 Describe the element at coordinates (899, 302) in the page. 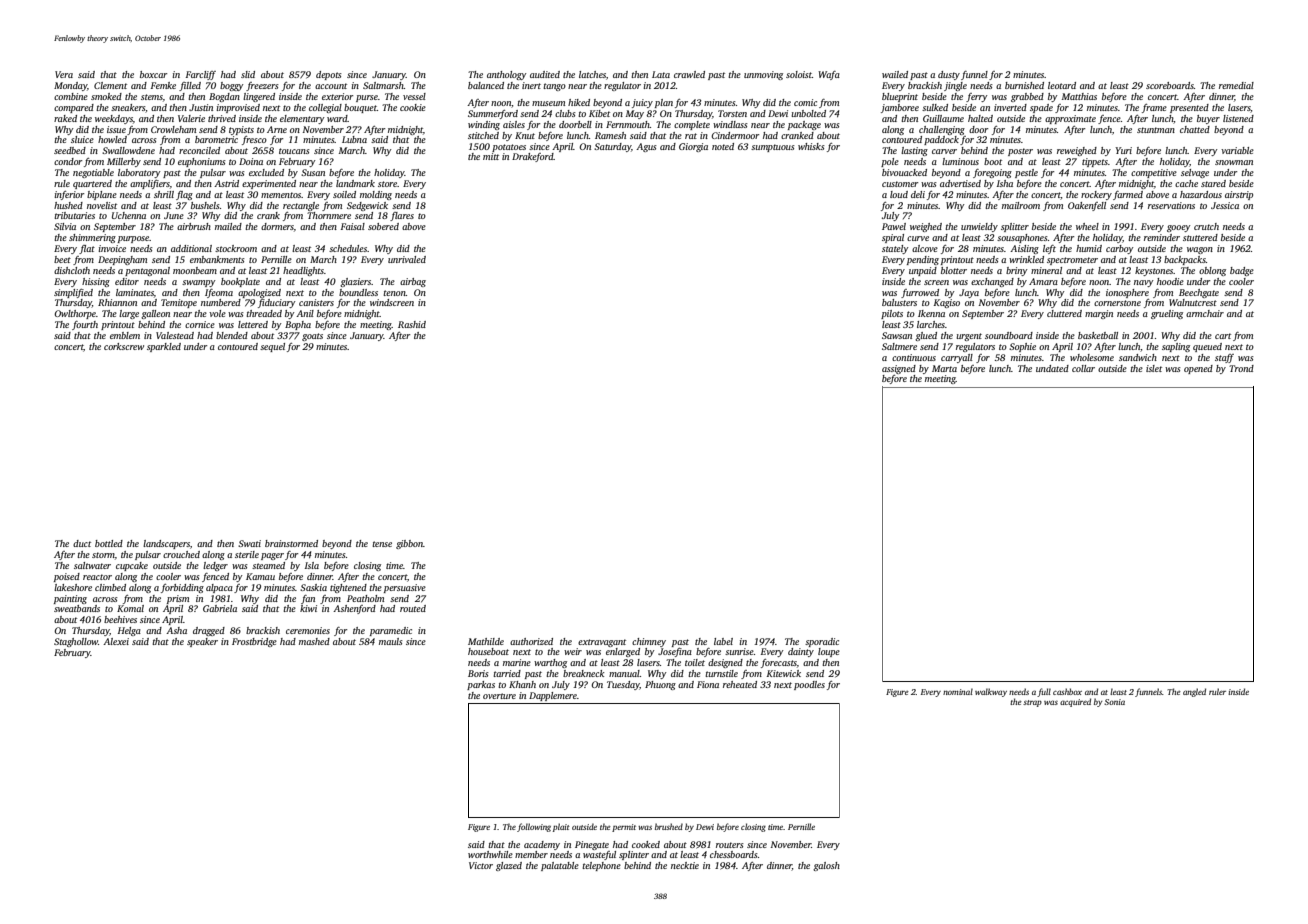

I see `balusters` at that location.
